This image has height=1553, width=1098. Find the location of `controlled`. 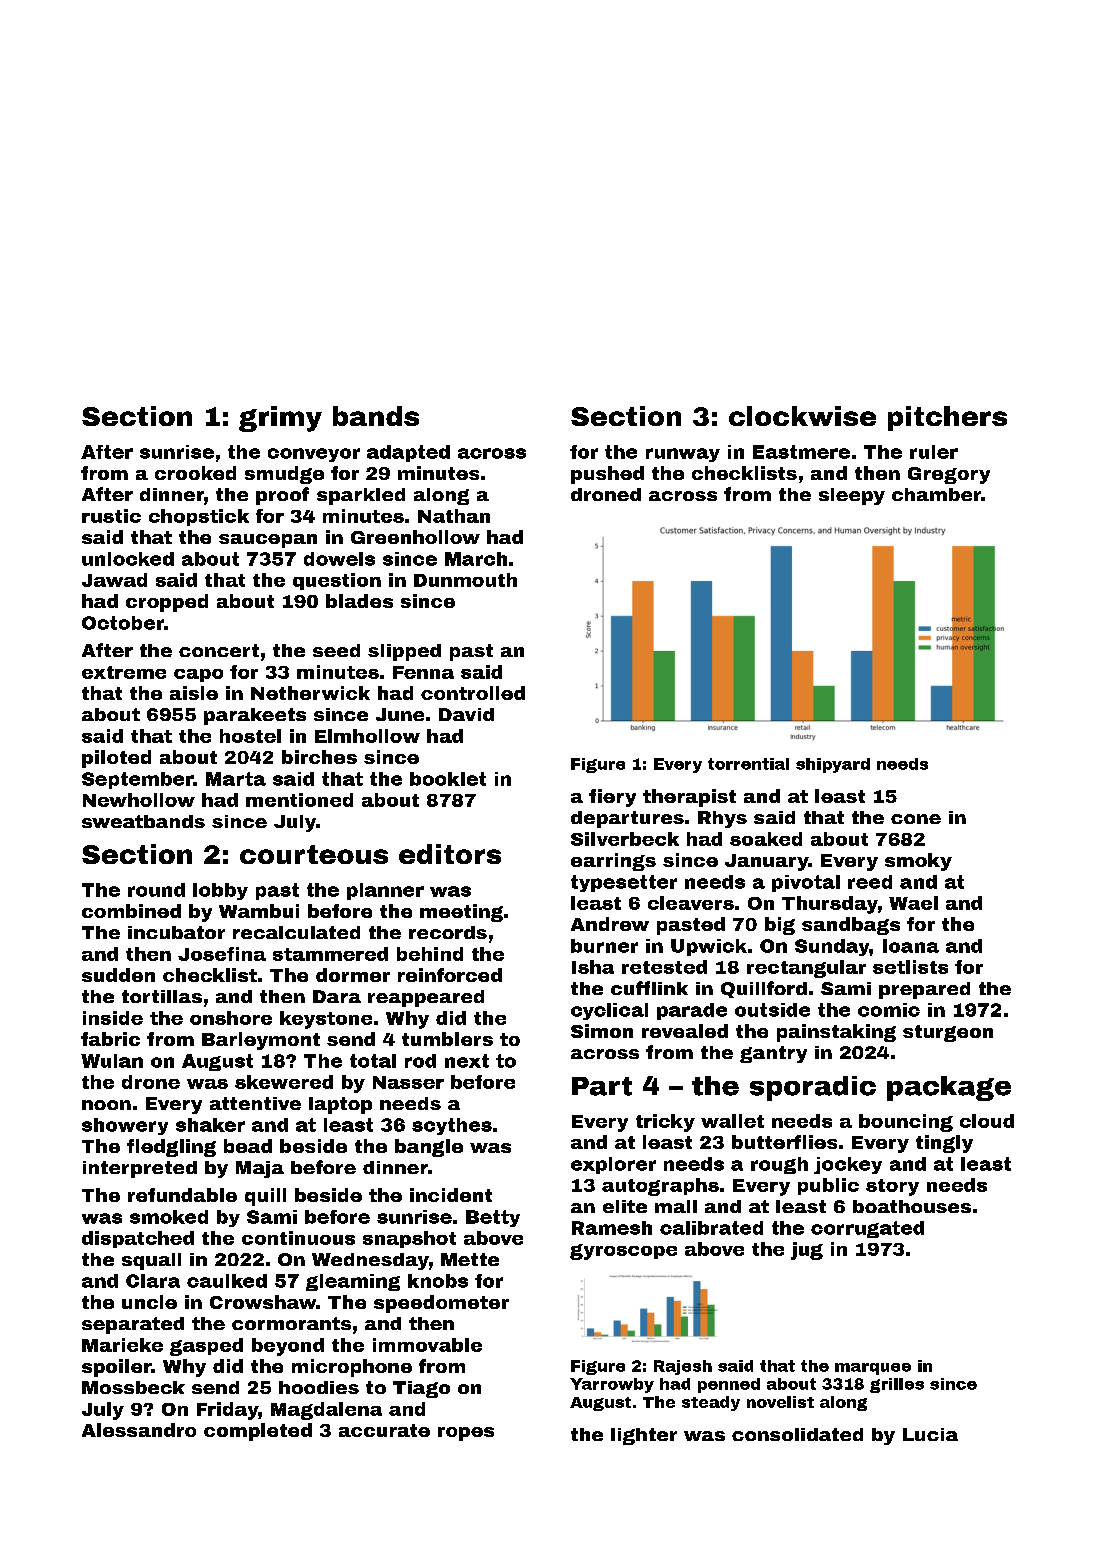

controlled is located at coordinates (473, 693).
